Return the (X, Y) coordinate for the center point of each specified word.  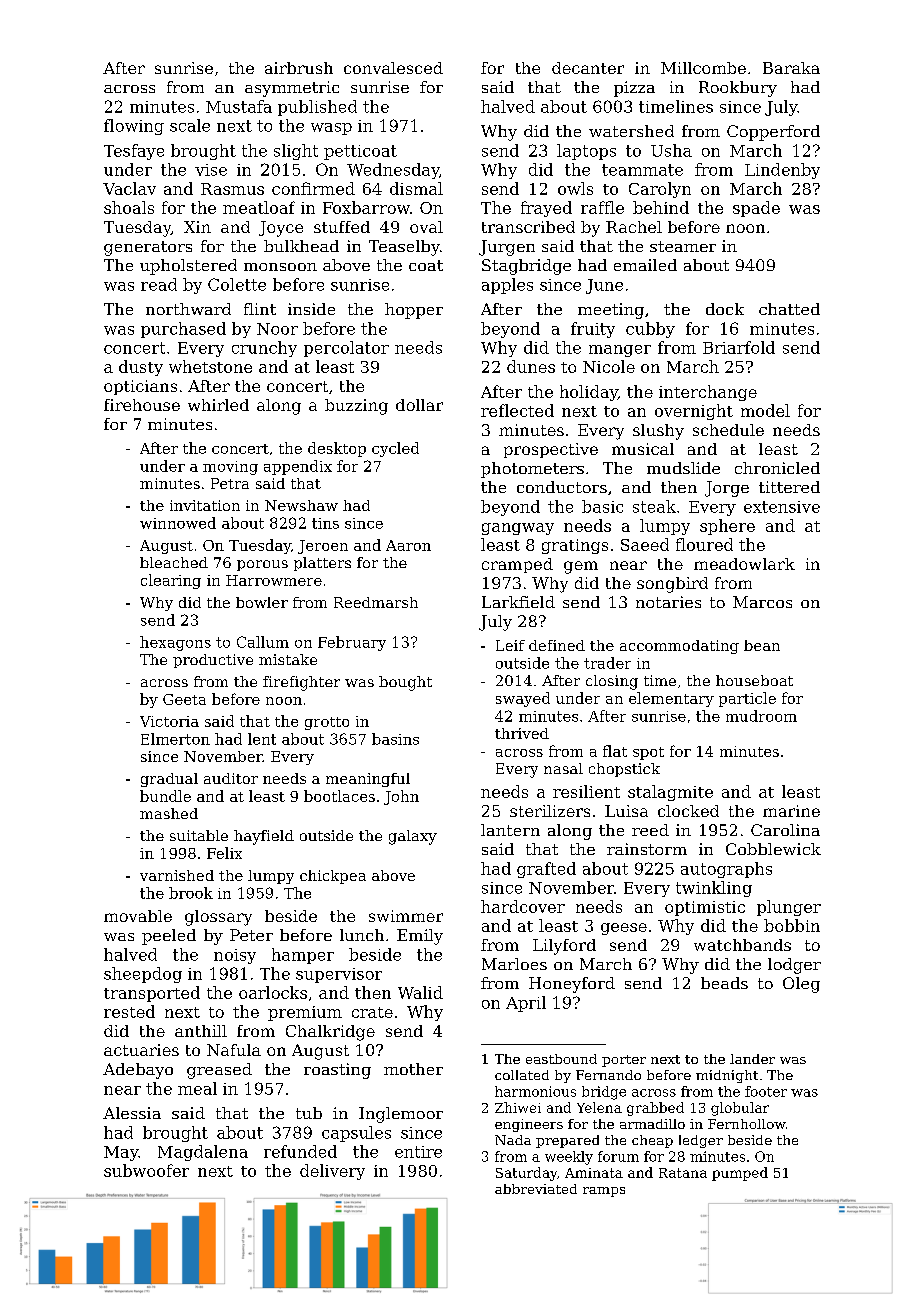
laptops (586, 152)
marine (791, 811)
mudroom (761, 716)
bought (405, 683)
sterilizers (550, 811)
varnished (177, 875)
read (159, 284)
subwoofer (146, 1170)
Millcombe (703, 68)
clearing (171, 581)
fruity (593, 330)
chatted (789, 309)
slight (296, 152)
